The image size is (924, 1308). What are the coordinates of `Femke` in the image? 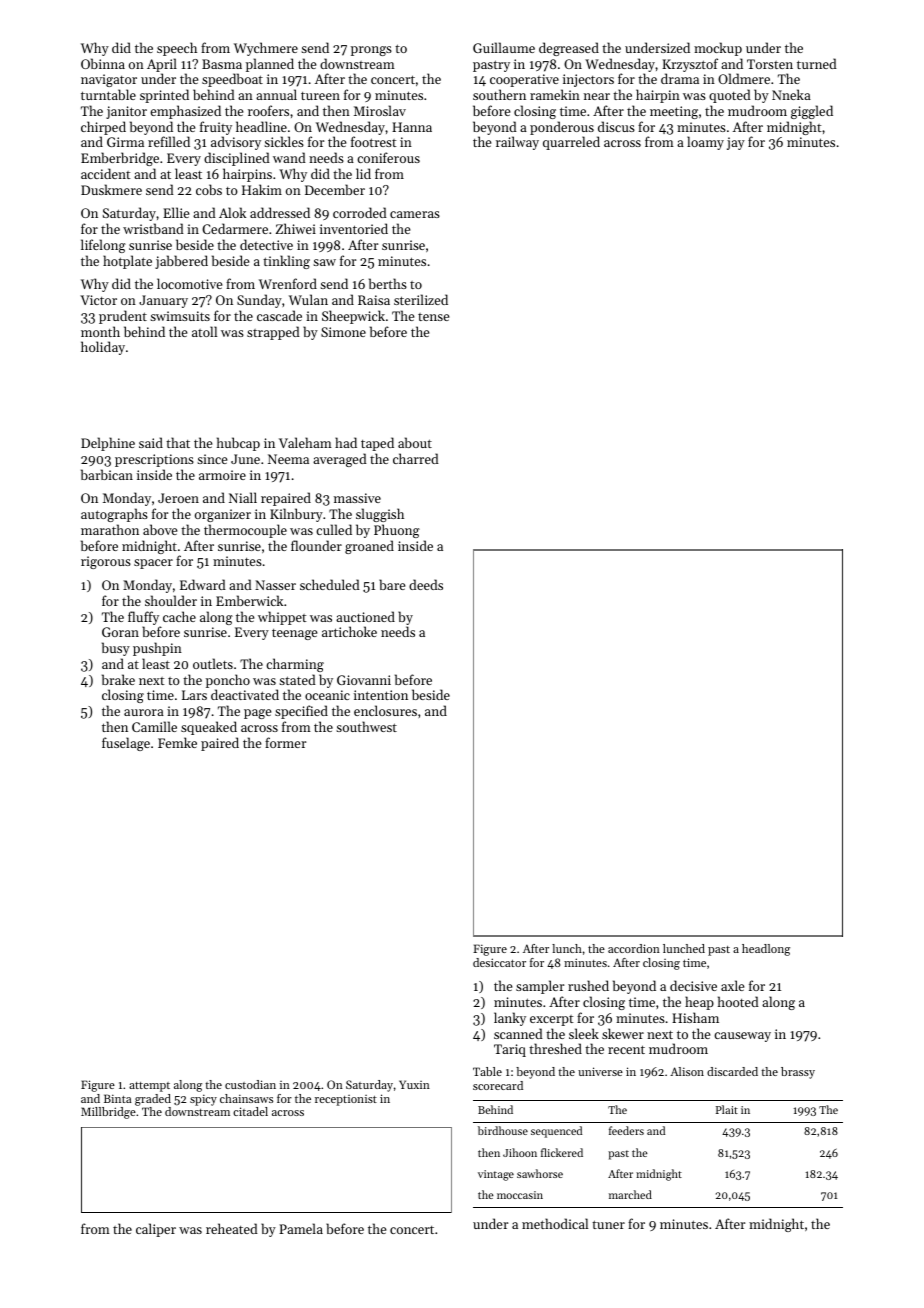 It's located at (177, 742).
